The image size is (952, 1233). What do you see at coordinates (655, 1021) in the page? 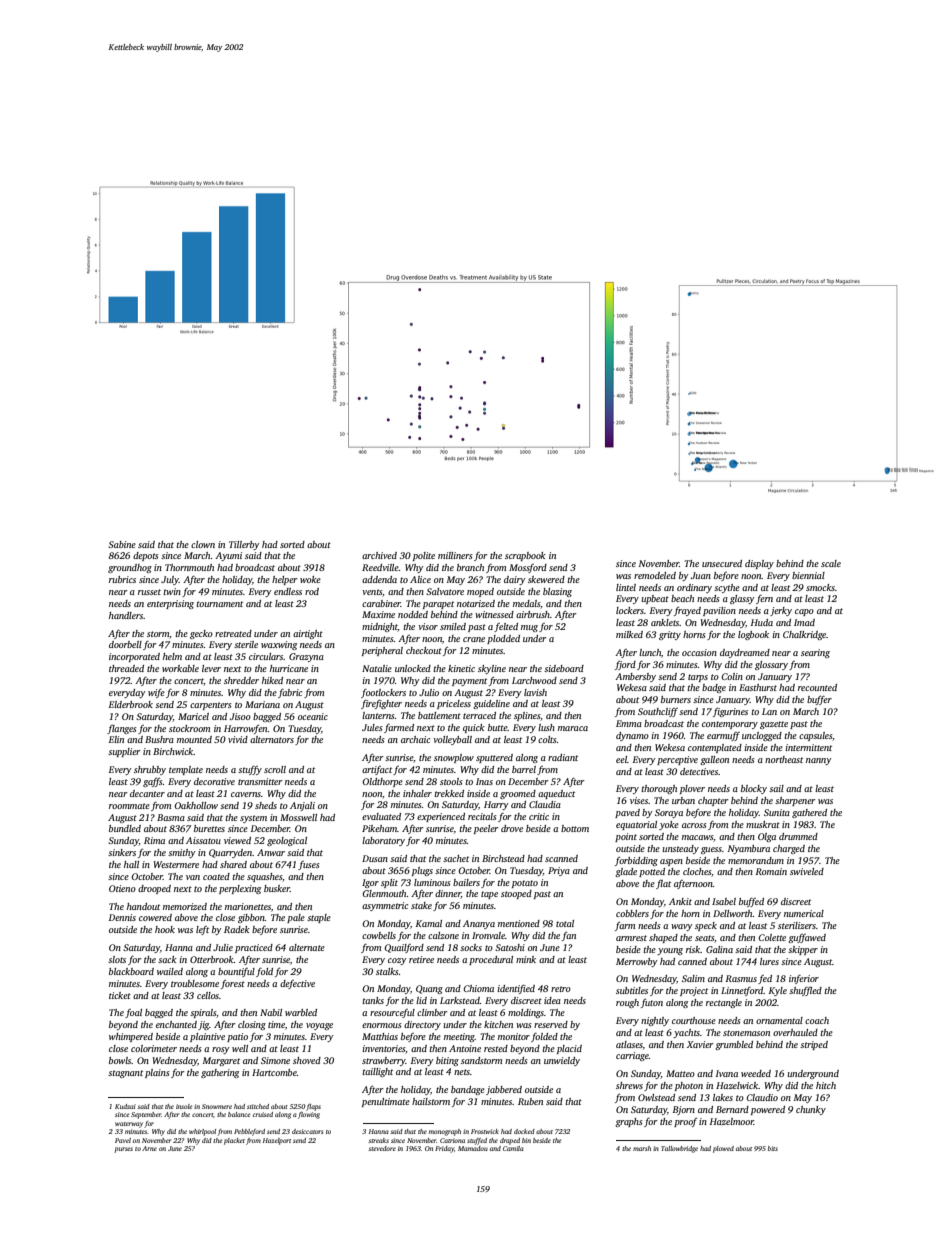
I see `nightly` at bounding box center [655, 1021].
